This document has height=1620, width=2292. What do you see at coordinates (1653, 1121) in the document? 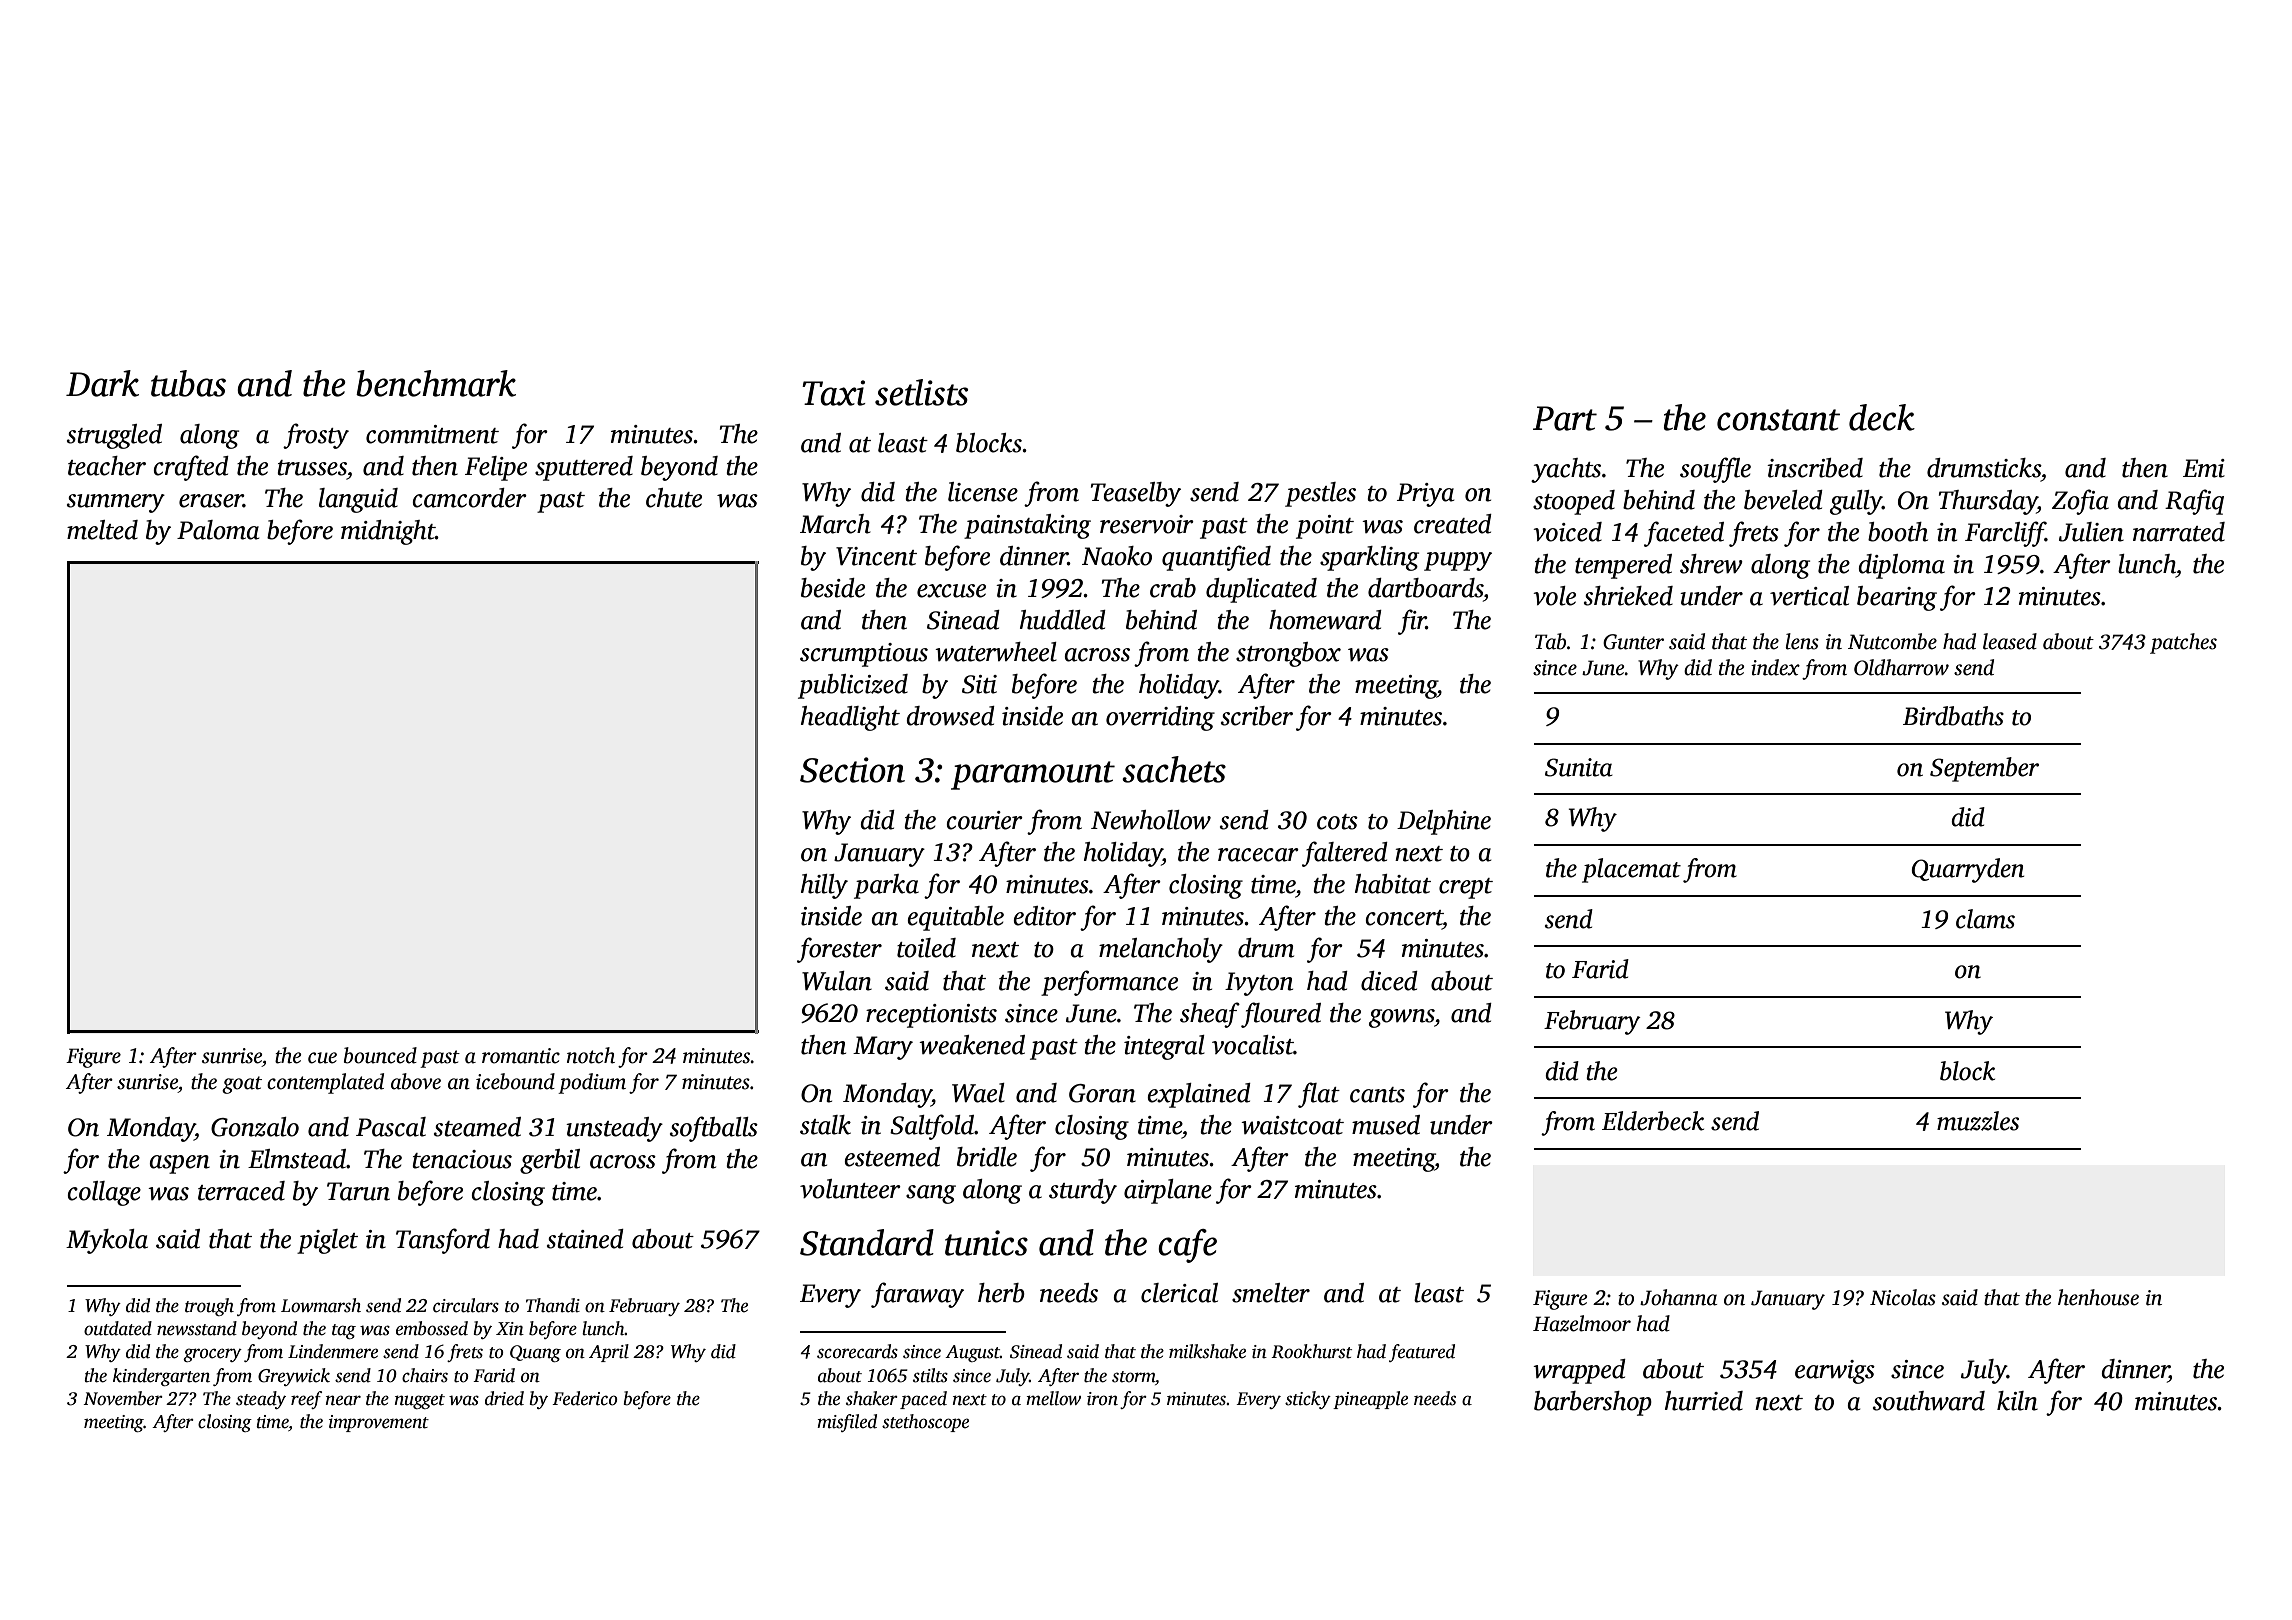
I see `Elderbeck` at bounding box center [1653, 1121].
